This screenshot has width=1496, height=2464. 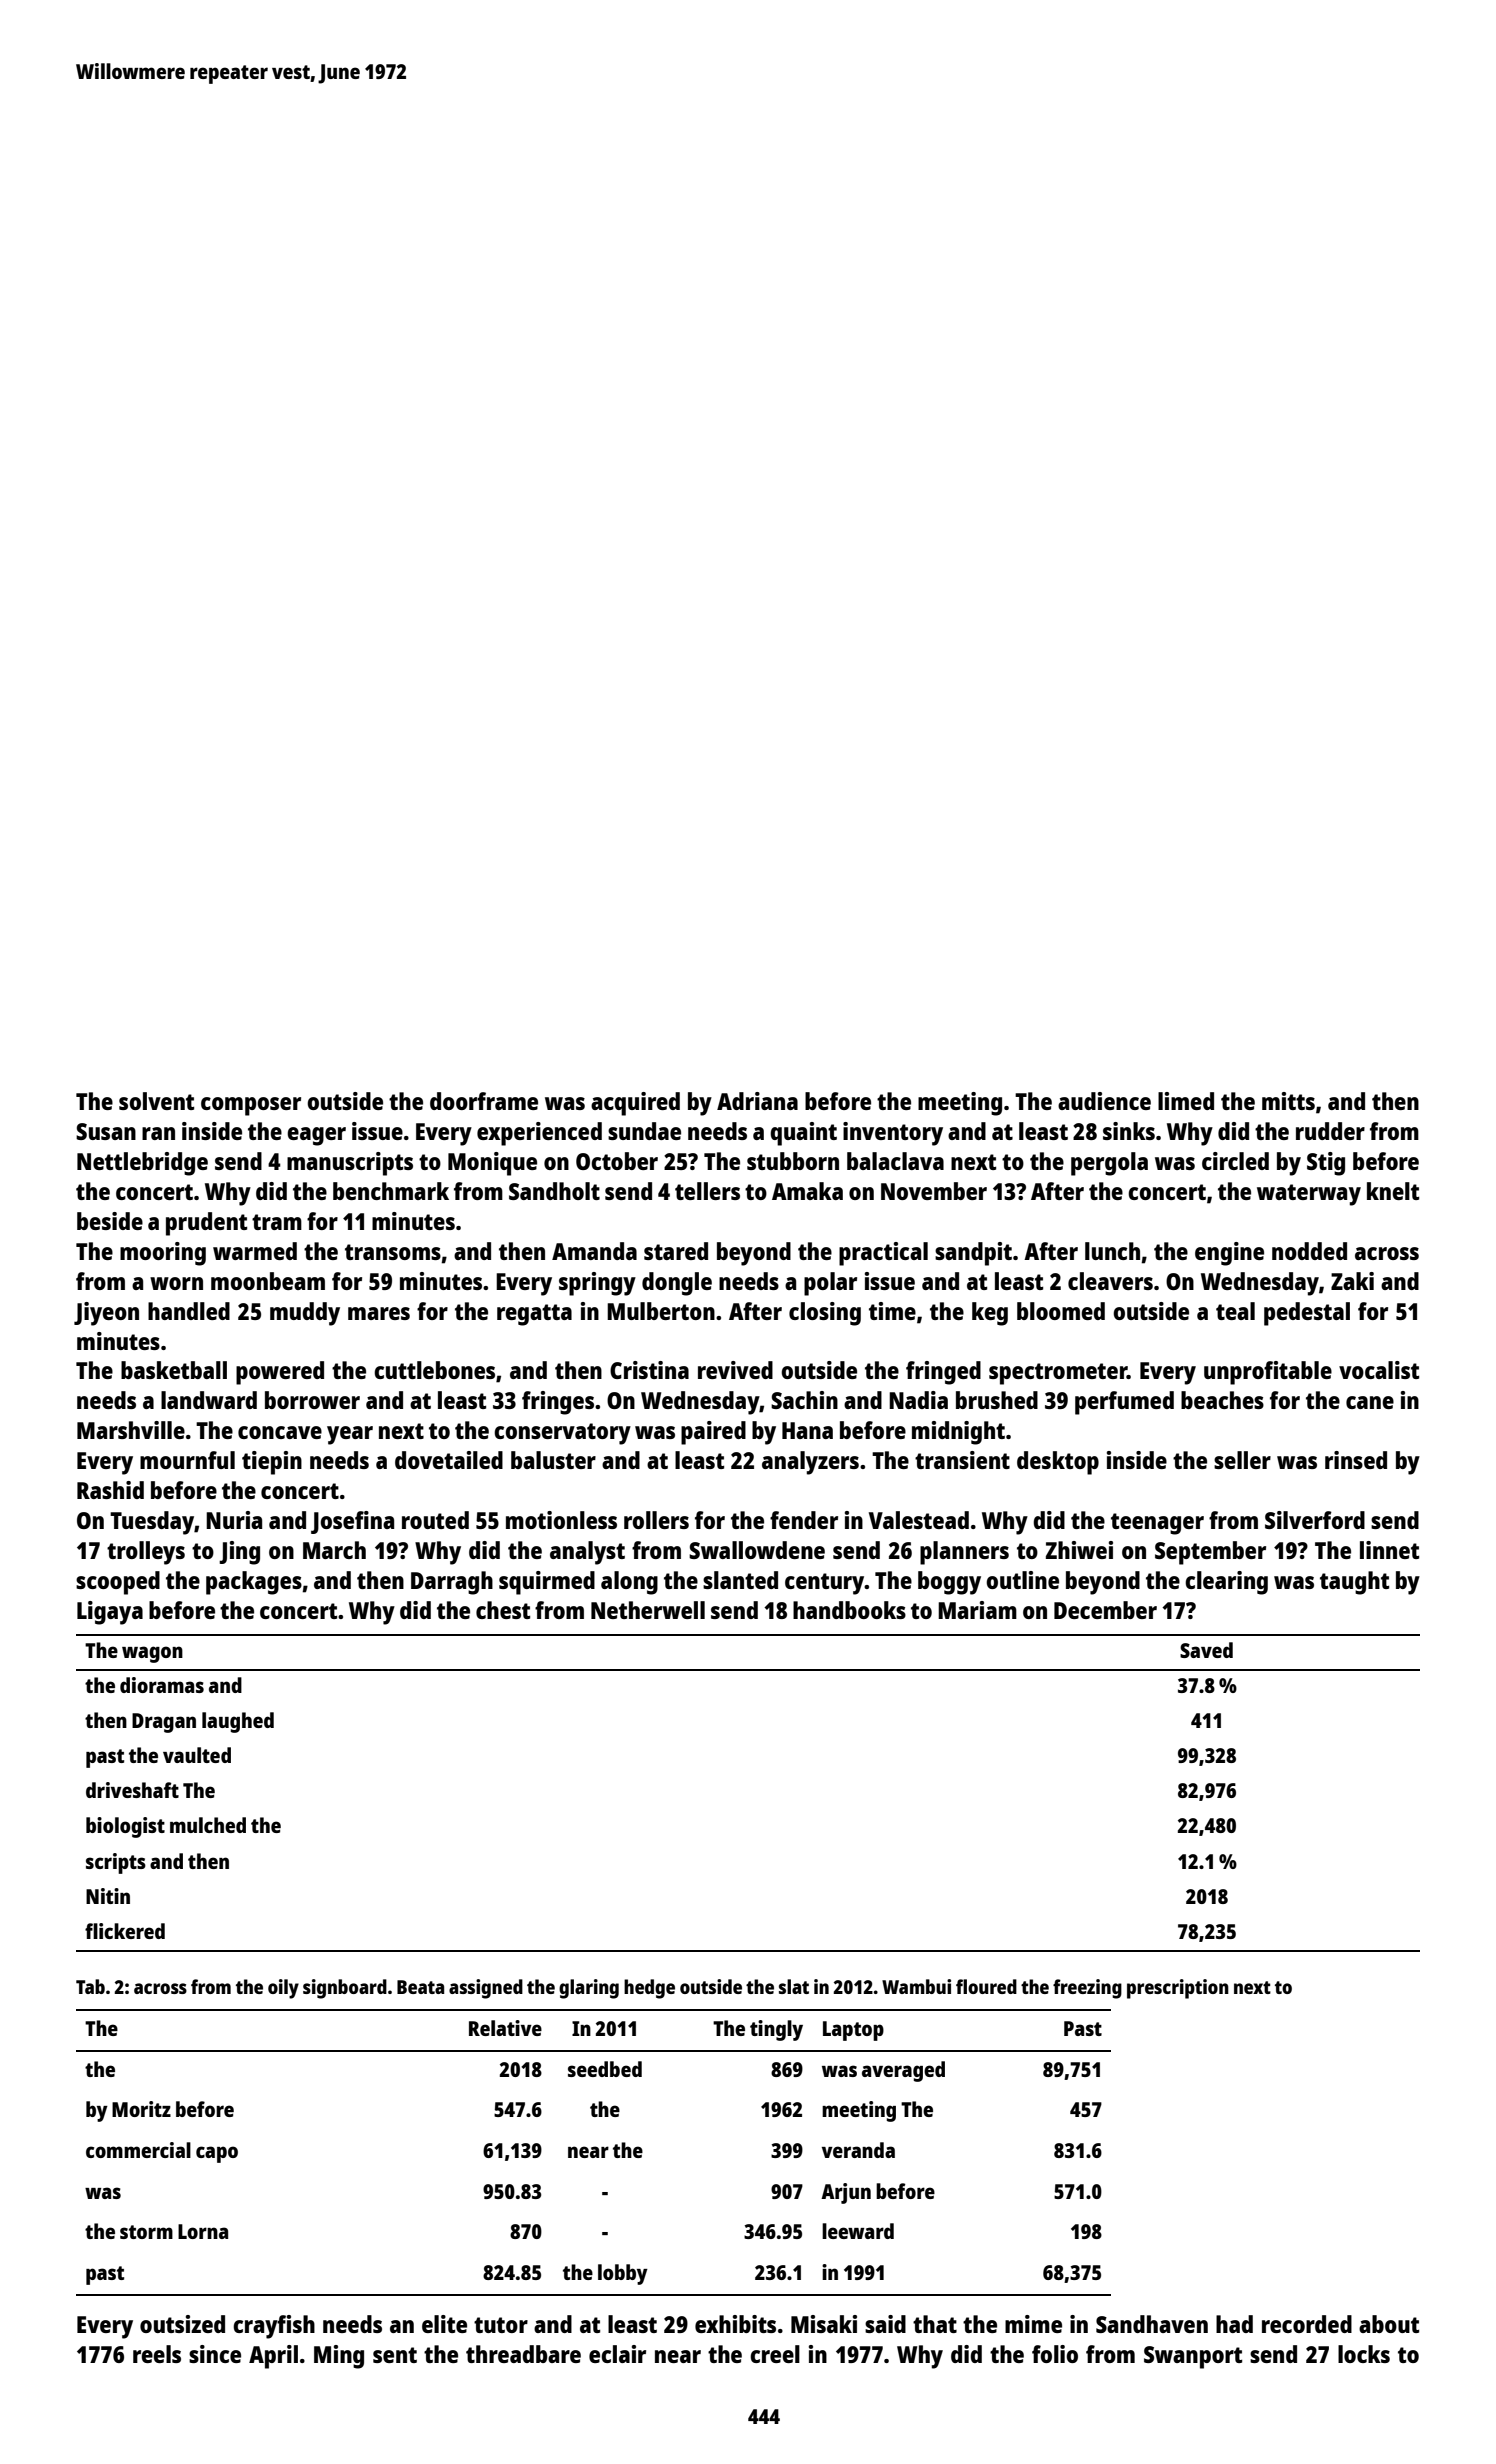 I want to click on Susan, so click(x=106, y=1131).
